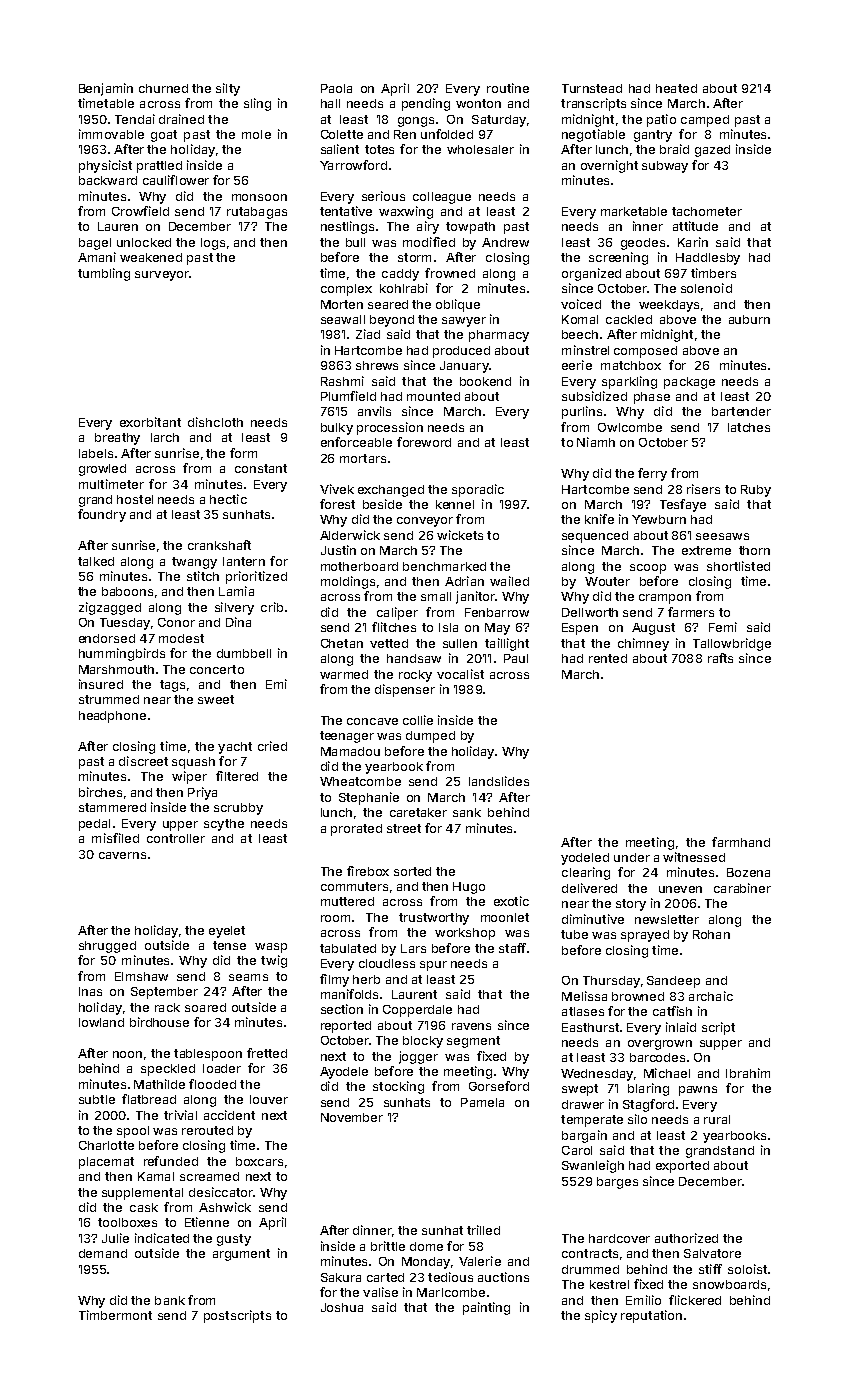 This image has width=849, height=1400. Describe the element at coordinates (617, 1183) in the image. I see `barges` at that location.
